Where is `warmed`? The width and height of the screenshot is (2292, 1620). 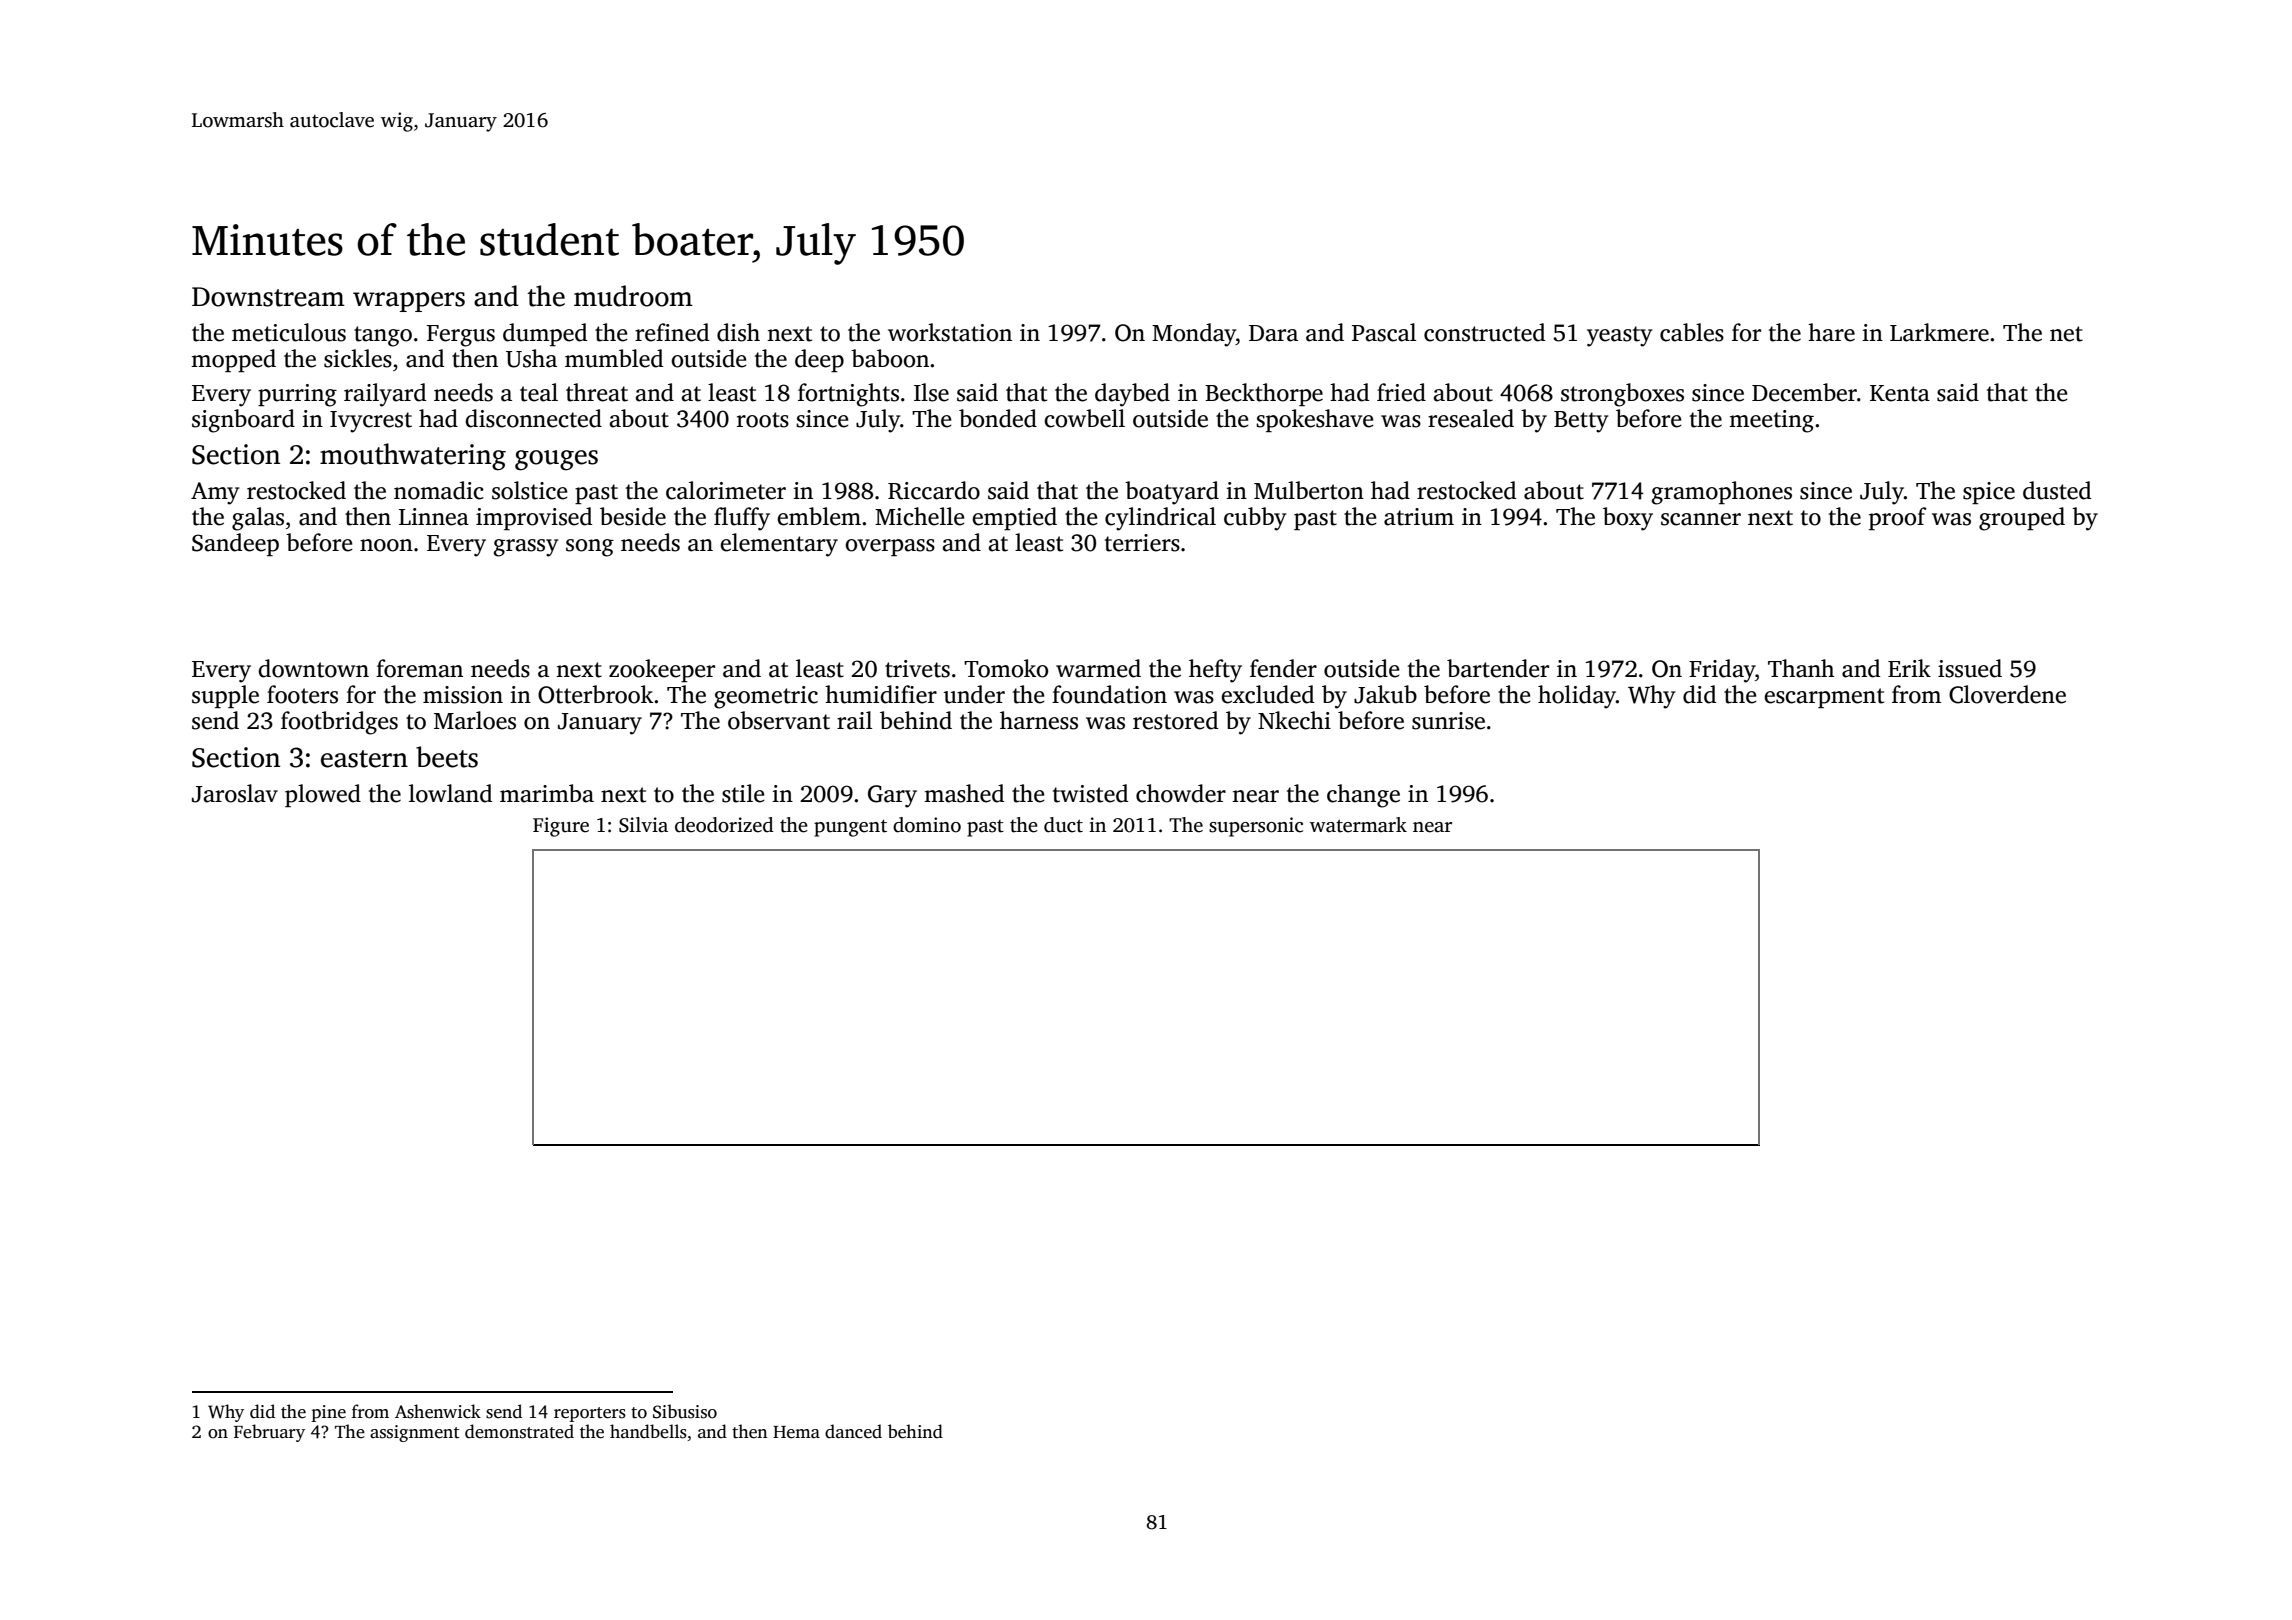 warmed is located at coordinates (1098, 668).
